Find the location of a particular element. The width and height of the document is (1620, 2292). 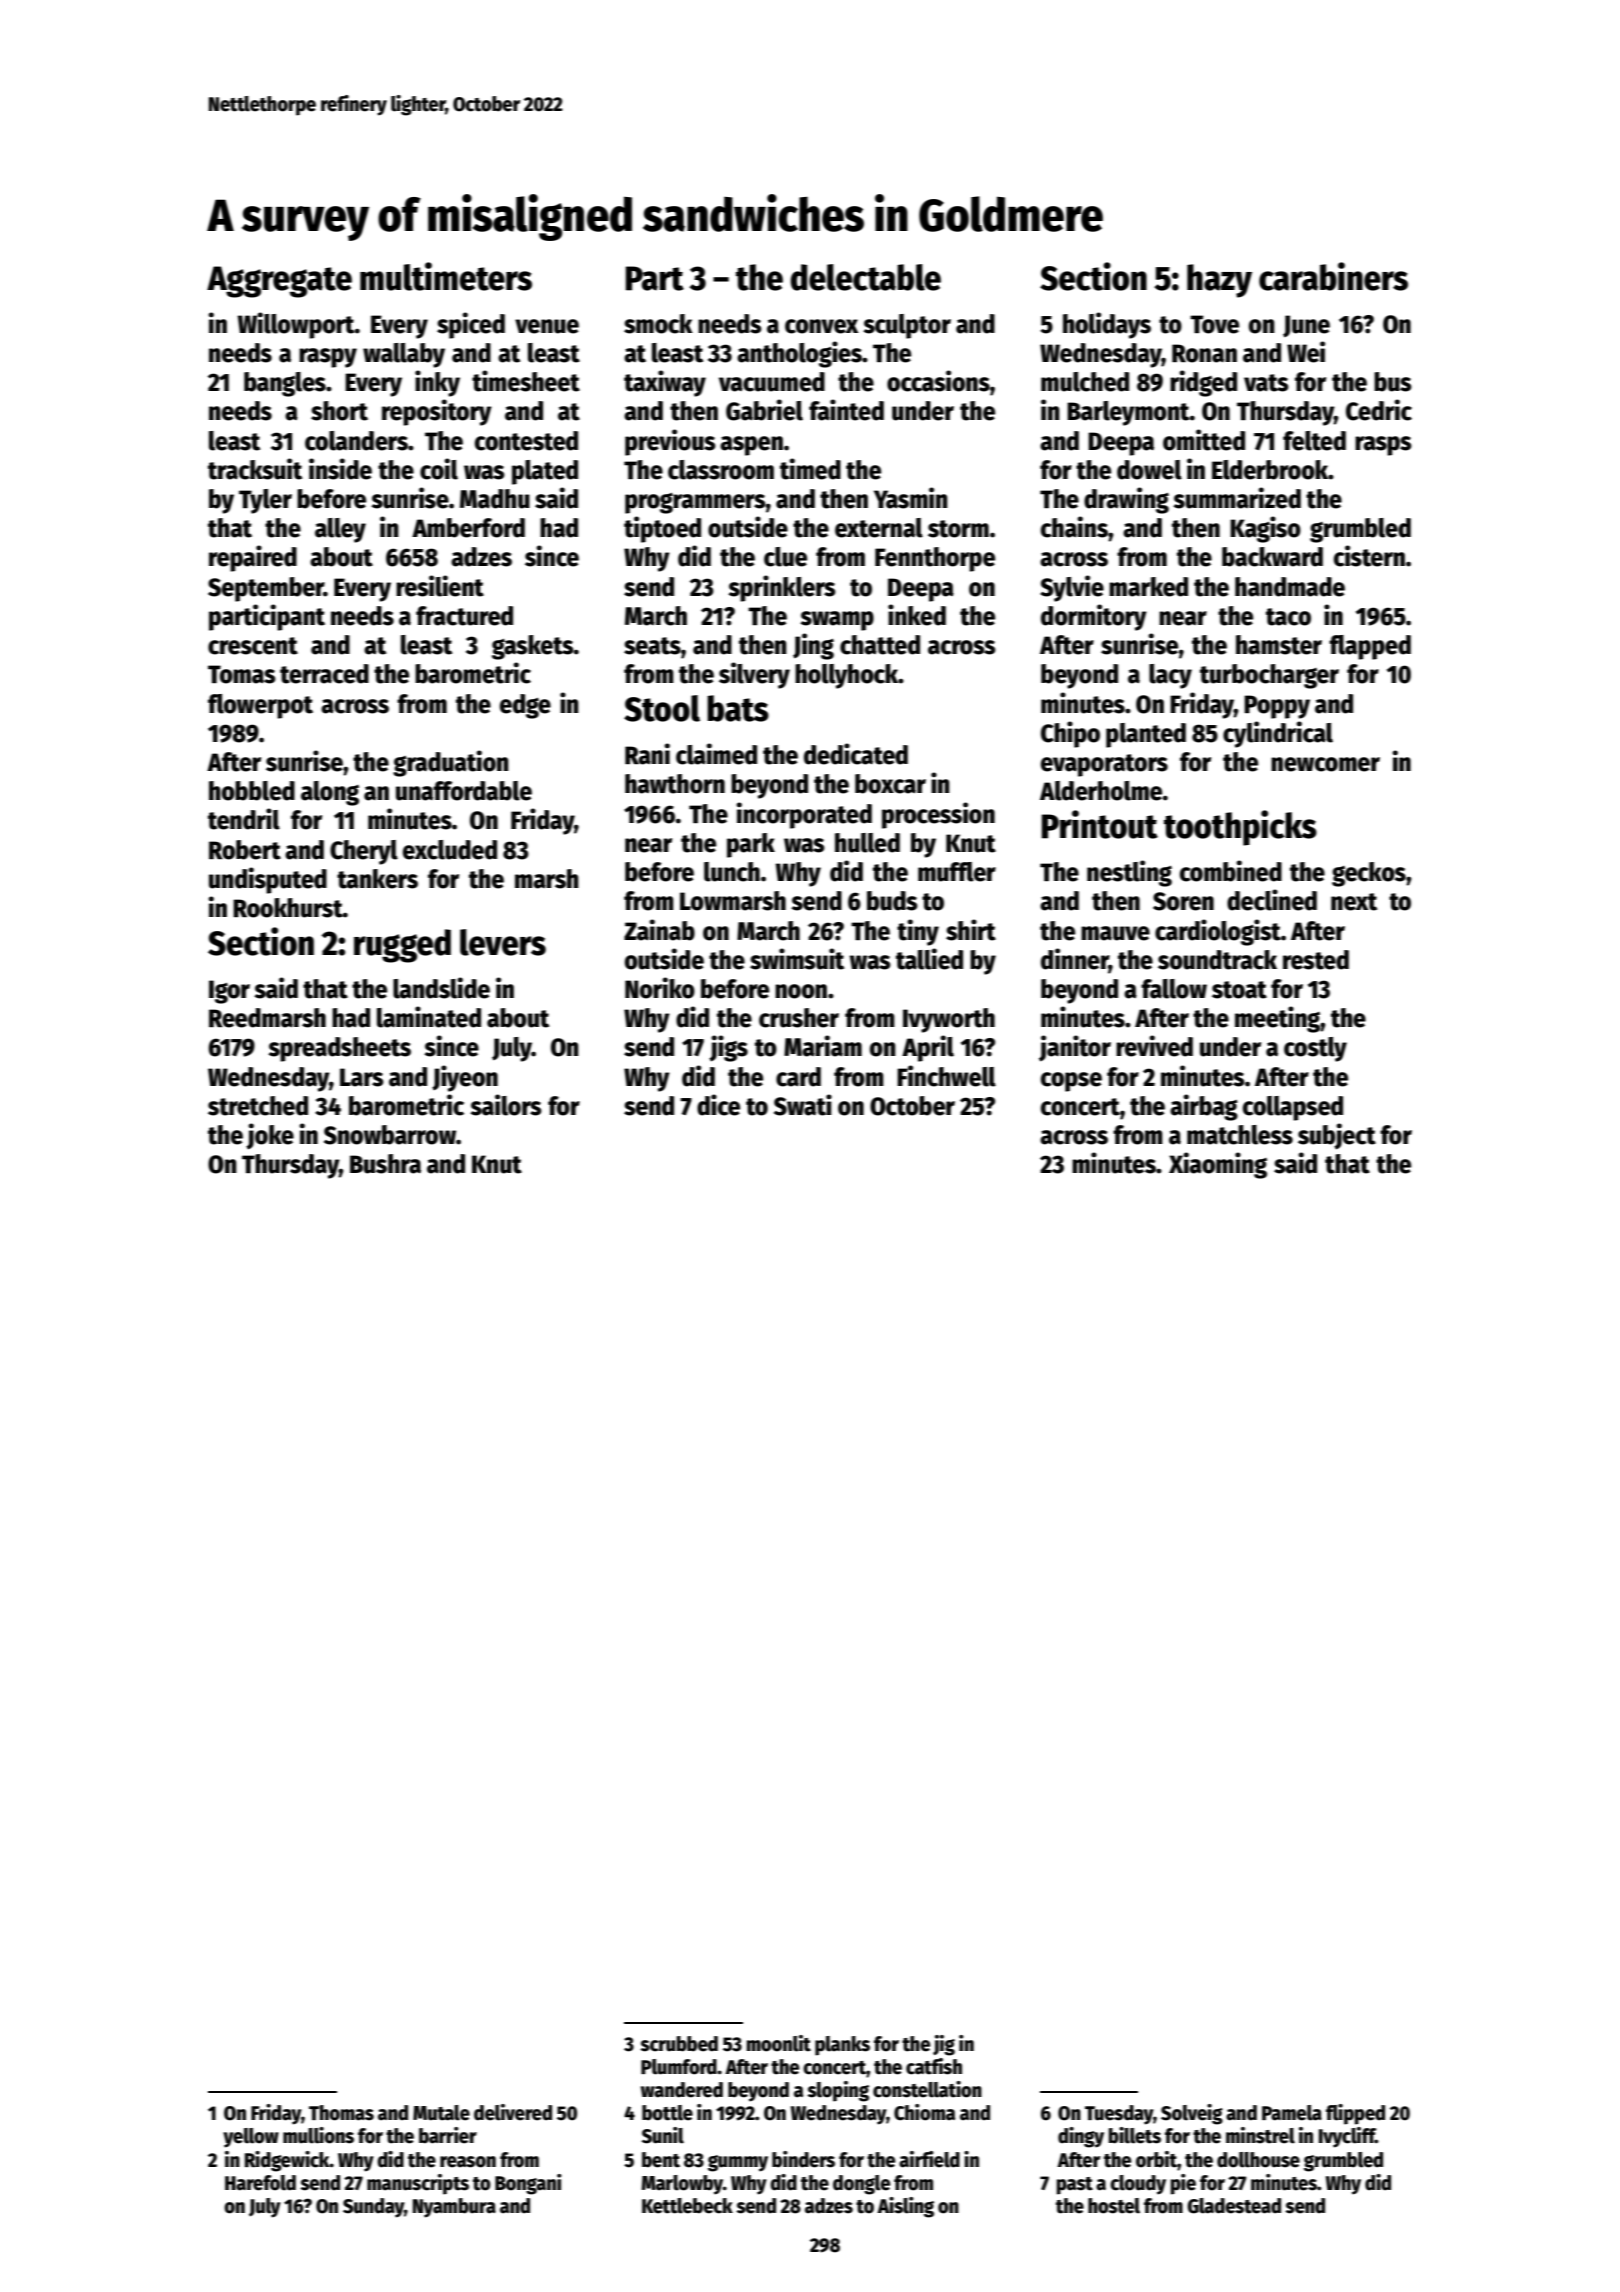

Xiaoming is located at coordinates (1218, 1165).
